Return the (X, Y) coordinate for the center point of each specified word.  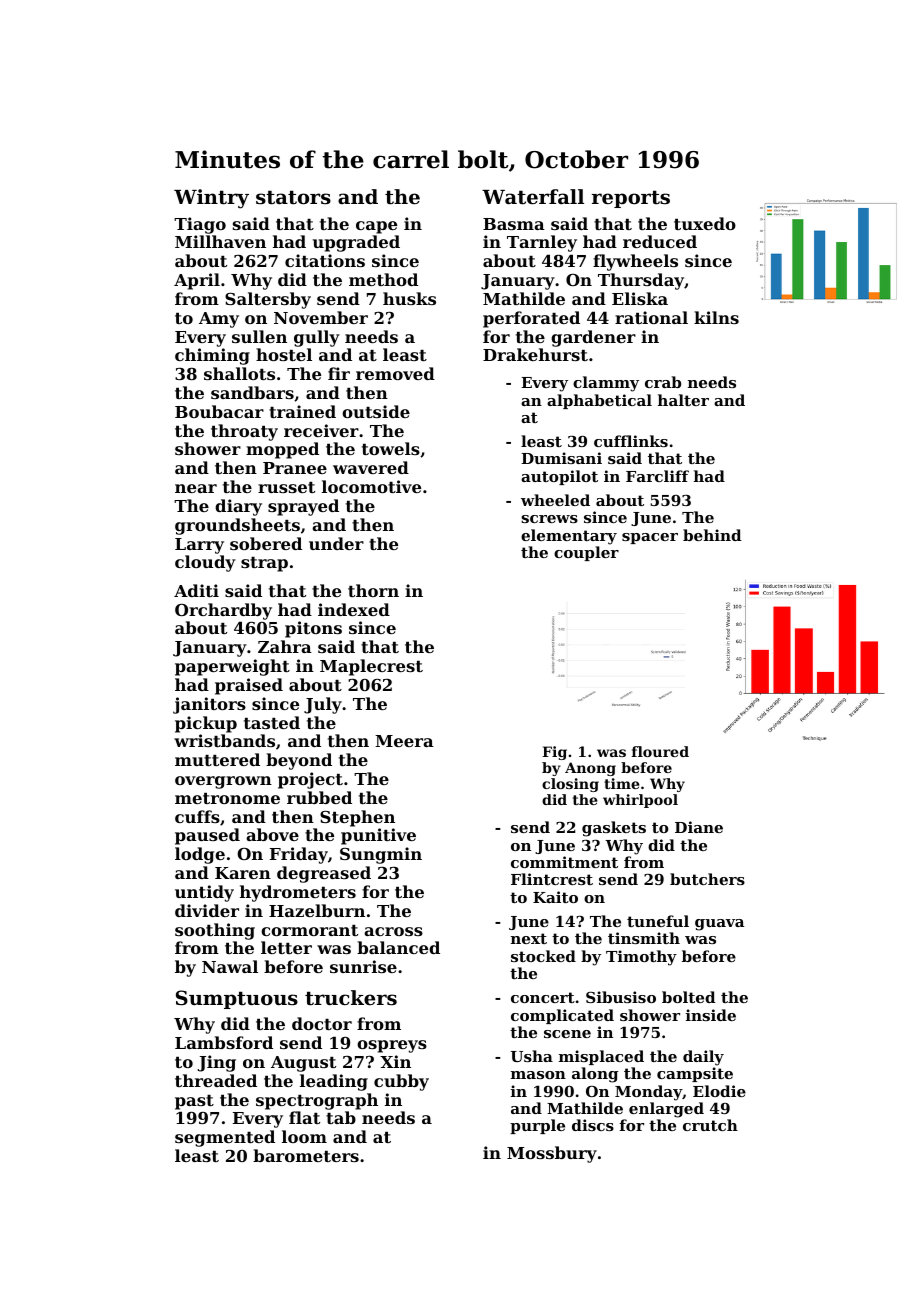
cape (376, 227)
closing (570, 785)
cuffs (197, 816)
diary (238, 507)
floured (660, 751)
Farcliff (657, 476)
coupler (586, 553)
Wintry (211, 199)
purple (537, 1126)
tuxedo (705, 223)
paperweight (232, 667)
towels (391, 448)
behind (712, 535)
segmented (225, 1138)
